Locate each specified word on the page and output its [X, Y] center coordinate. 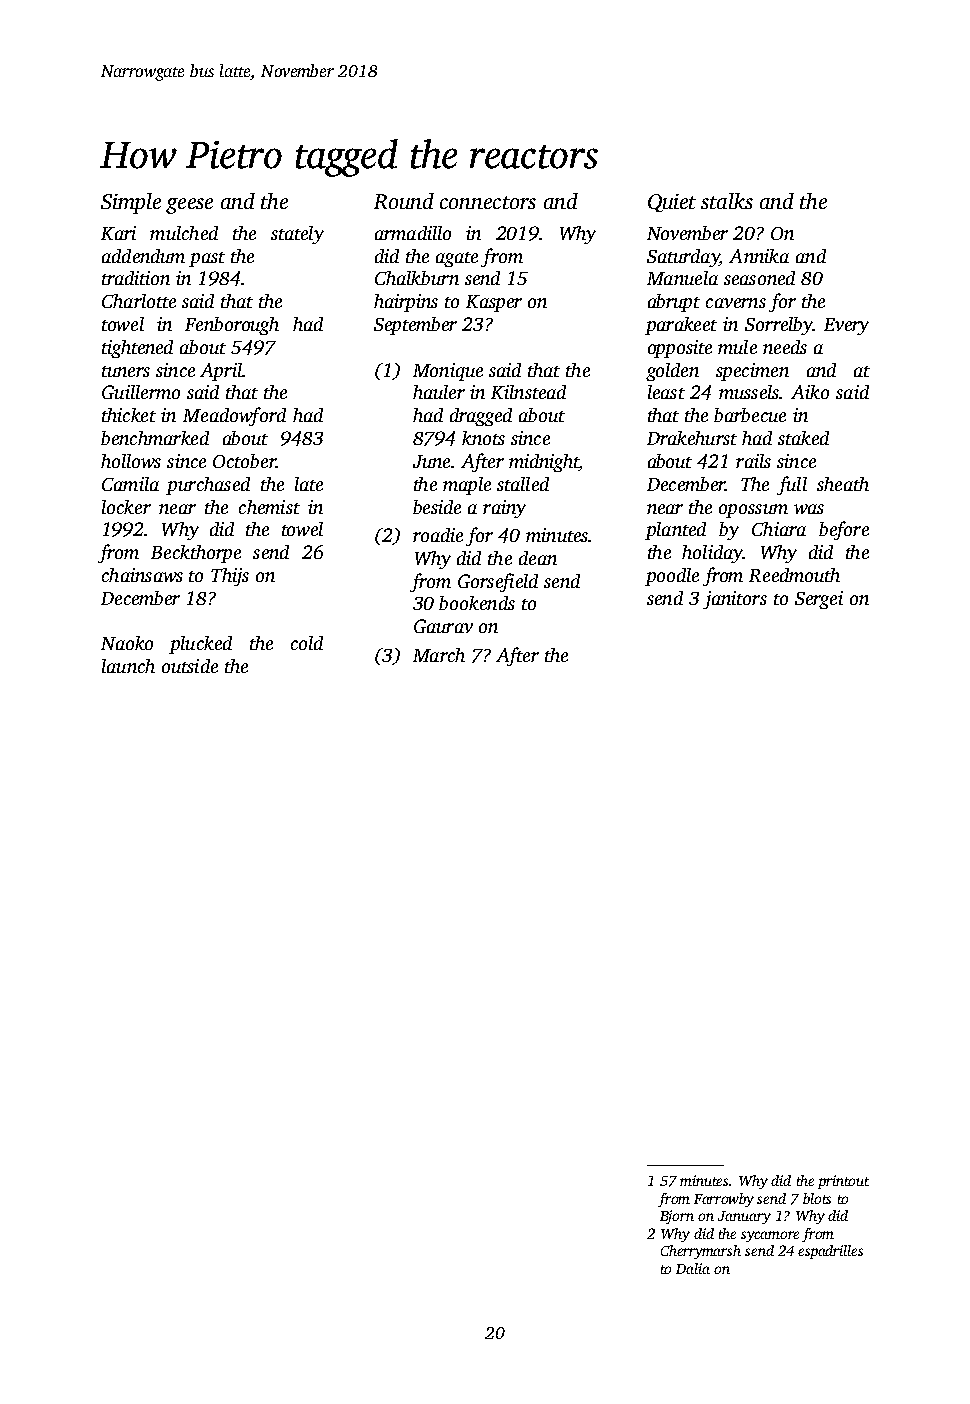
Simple [131, 203]
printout [843, 1182]
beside [437, 507]
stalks [727, 201]
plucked [200, 645]
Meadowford [234, 416]
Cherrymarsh [701, 1252]
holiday [712, 554]
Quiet [672, 203]
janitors [735, 600]
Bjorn [677, 1217]
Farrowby [724, 1200]
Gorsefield [498, 582]
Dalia [693, 1268]
